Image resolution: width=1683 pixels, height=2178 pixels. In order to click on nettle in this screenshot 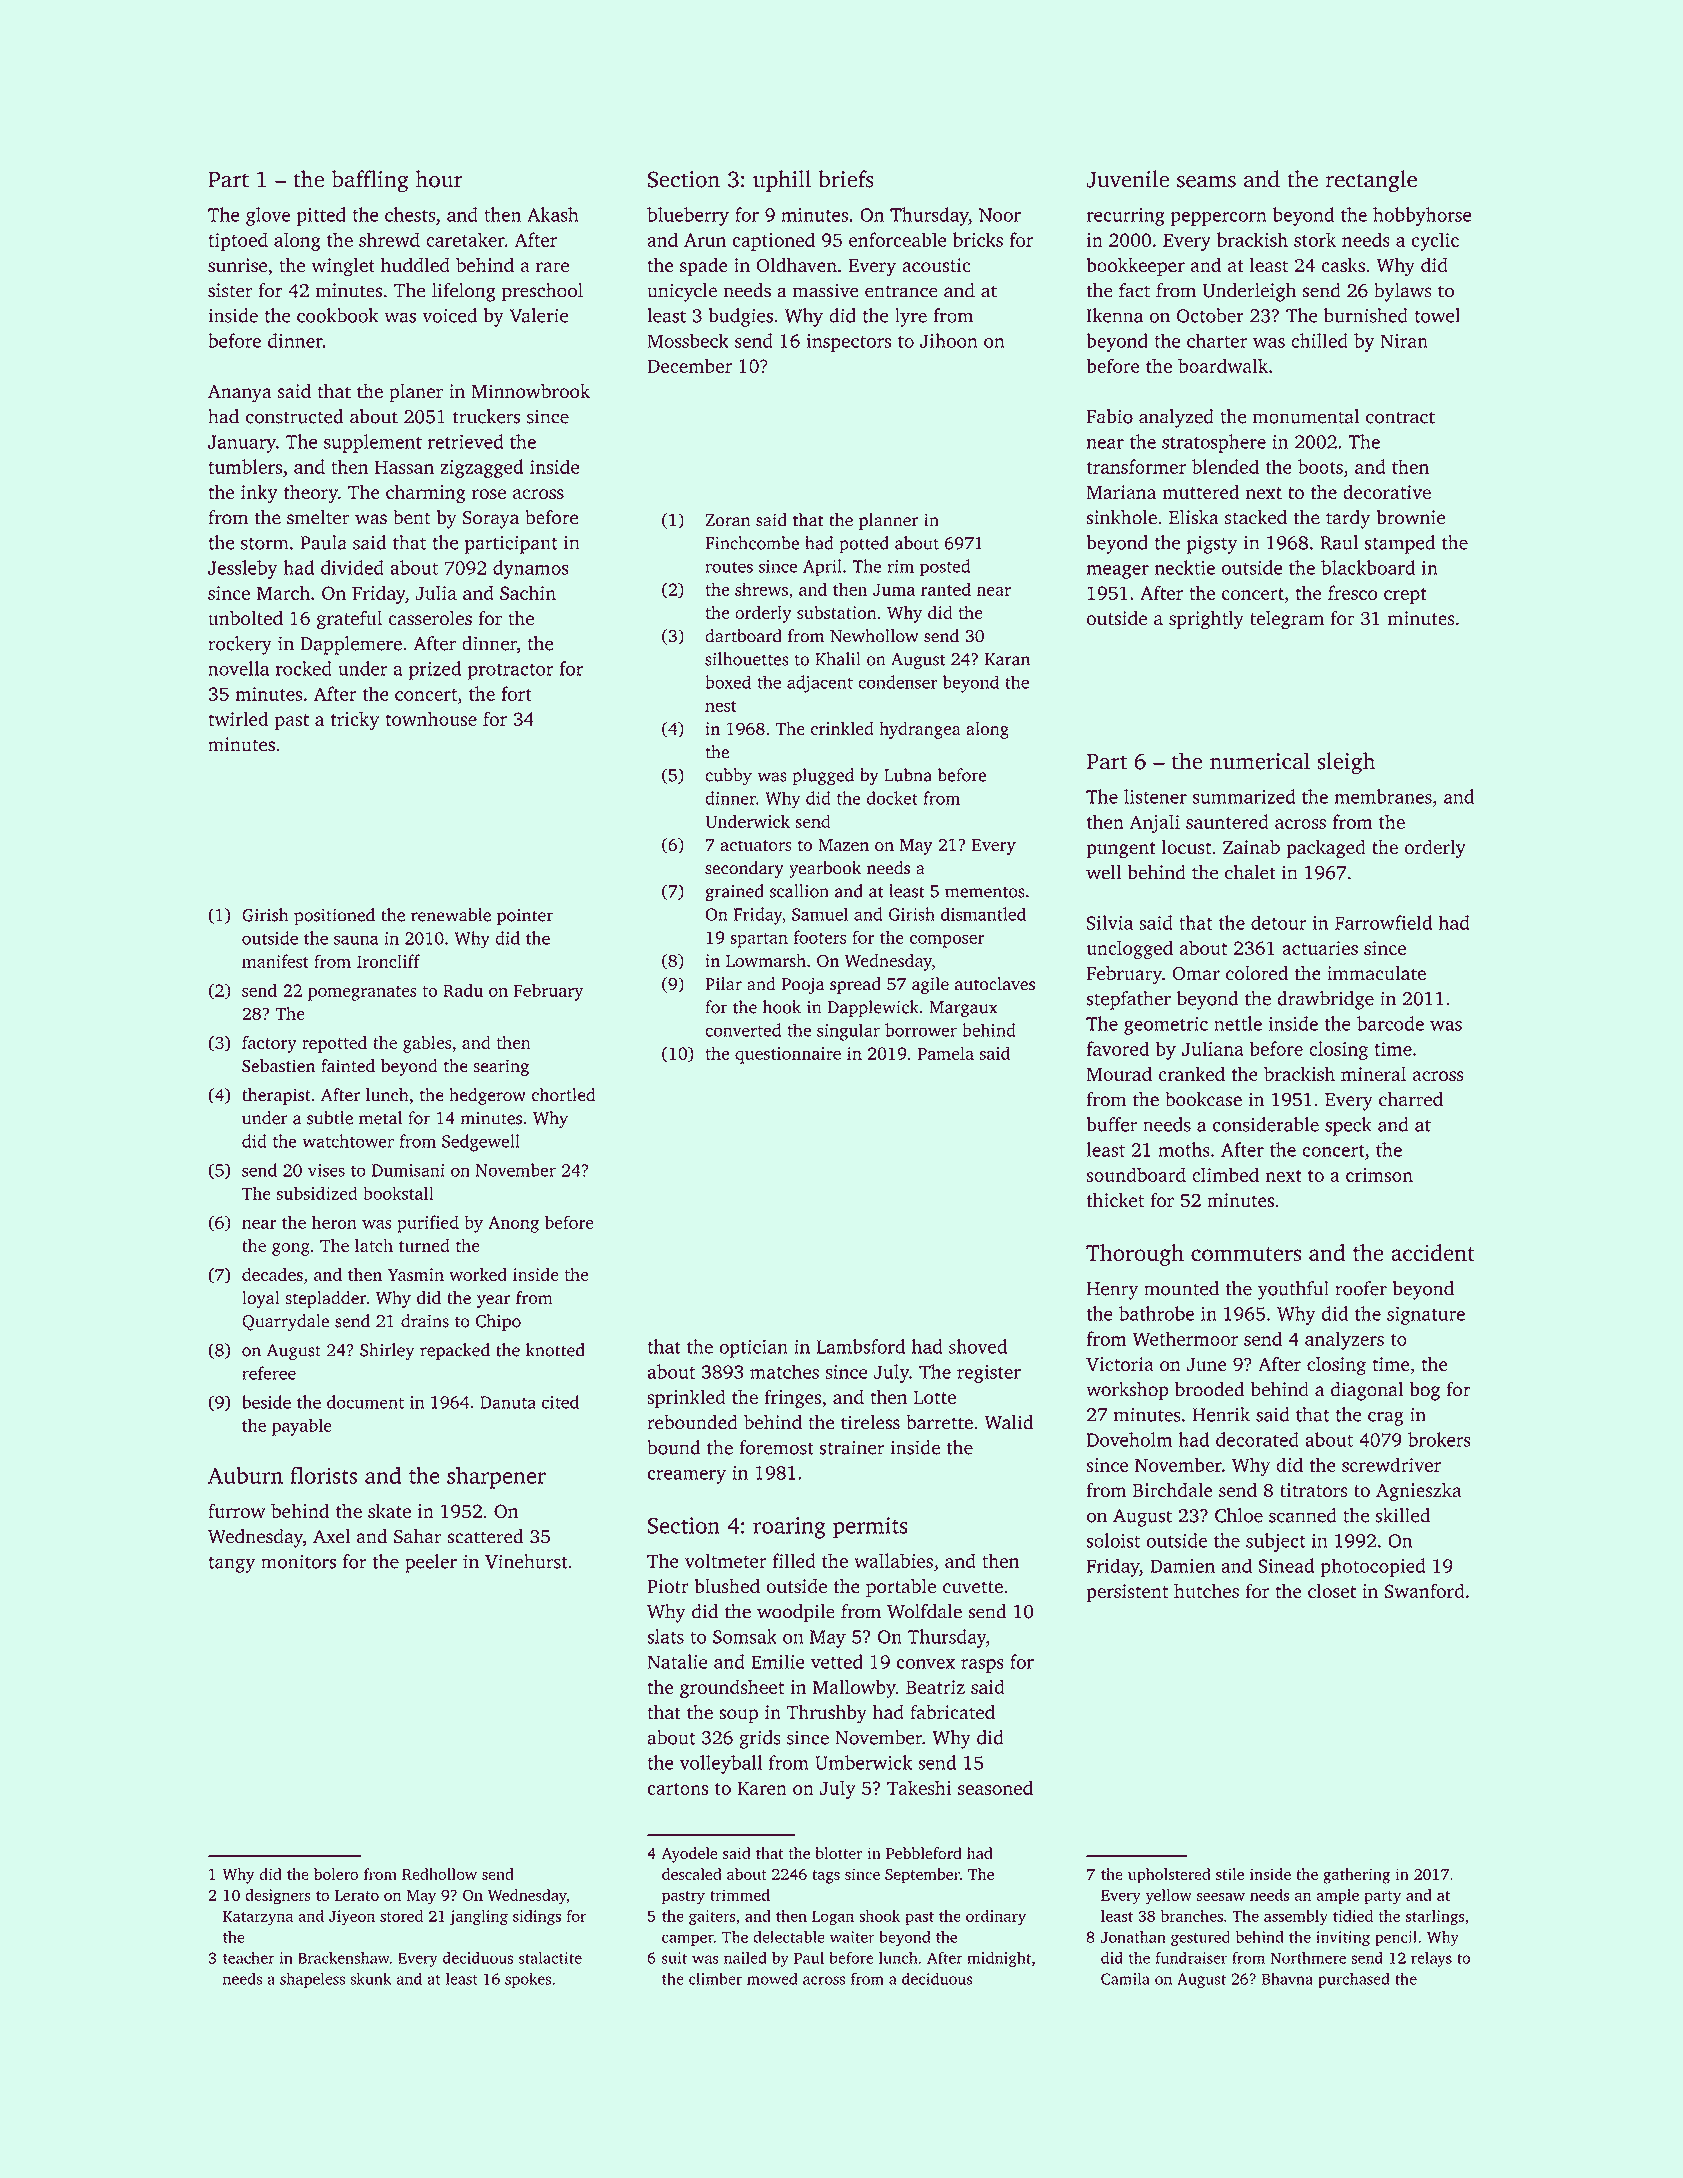, I will do `click(1238, 1023)`.
